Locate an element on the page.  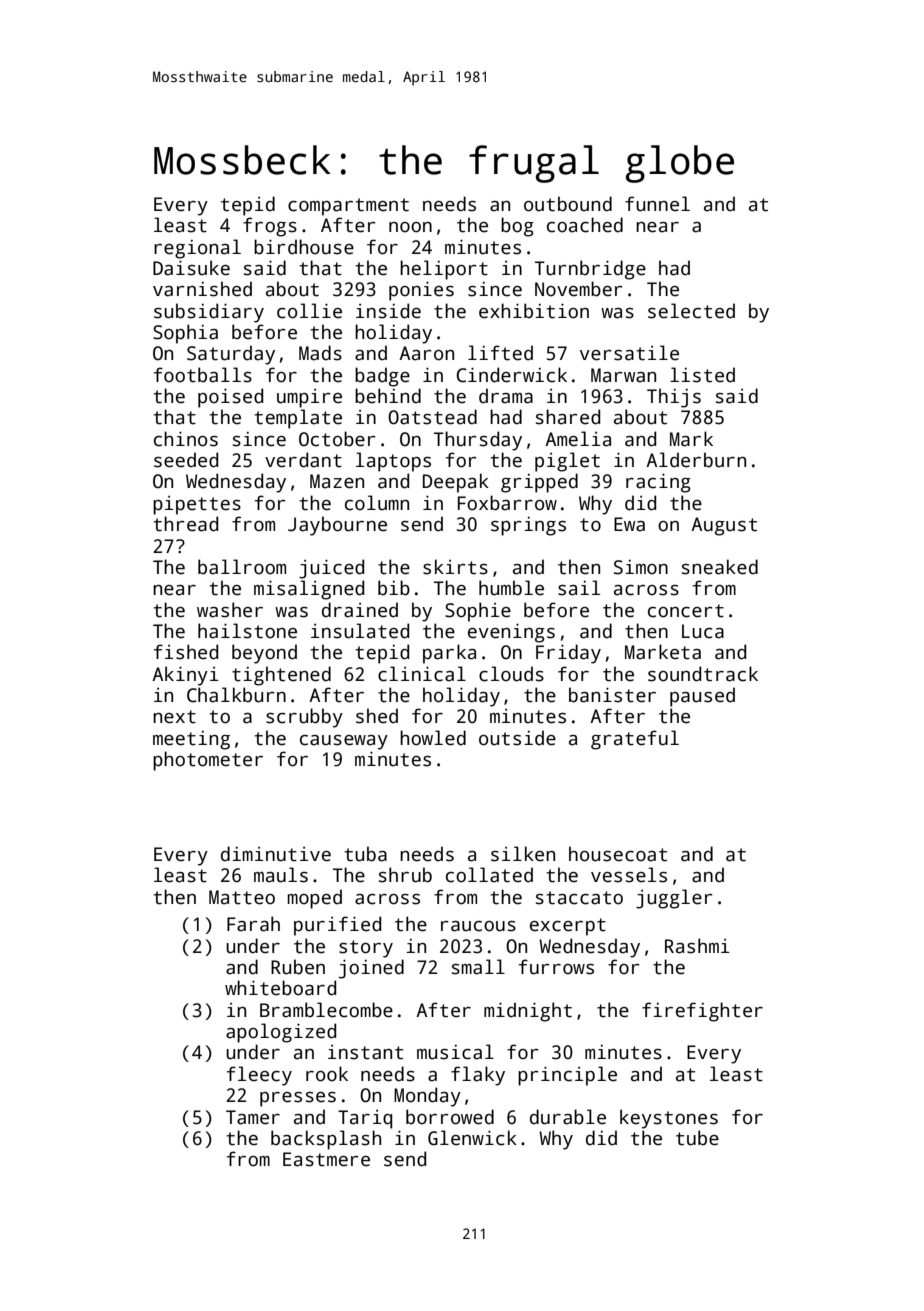
funnel is located at coordinates (657, 204).
